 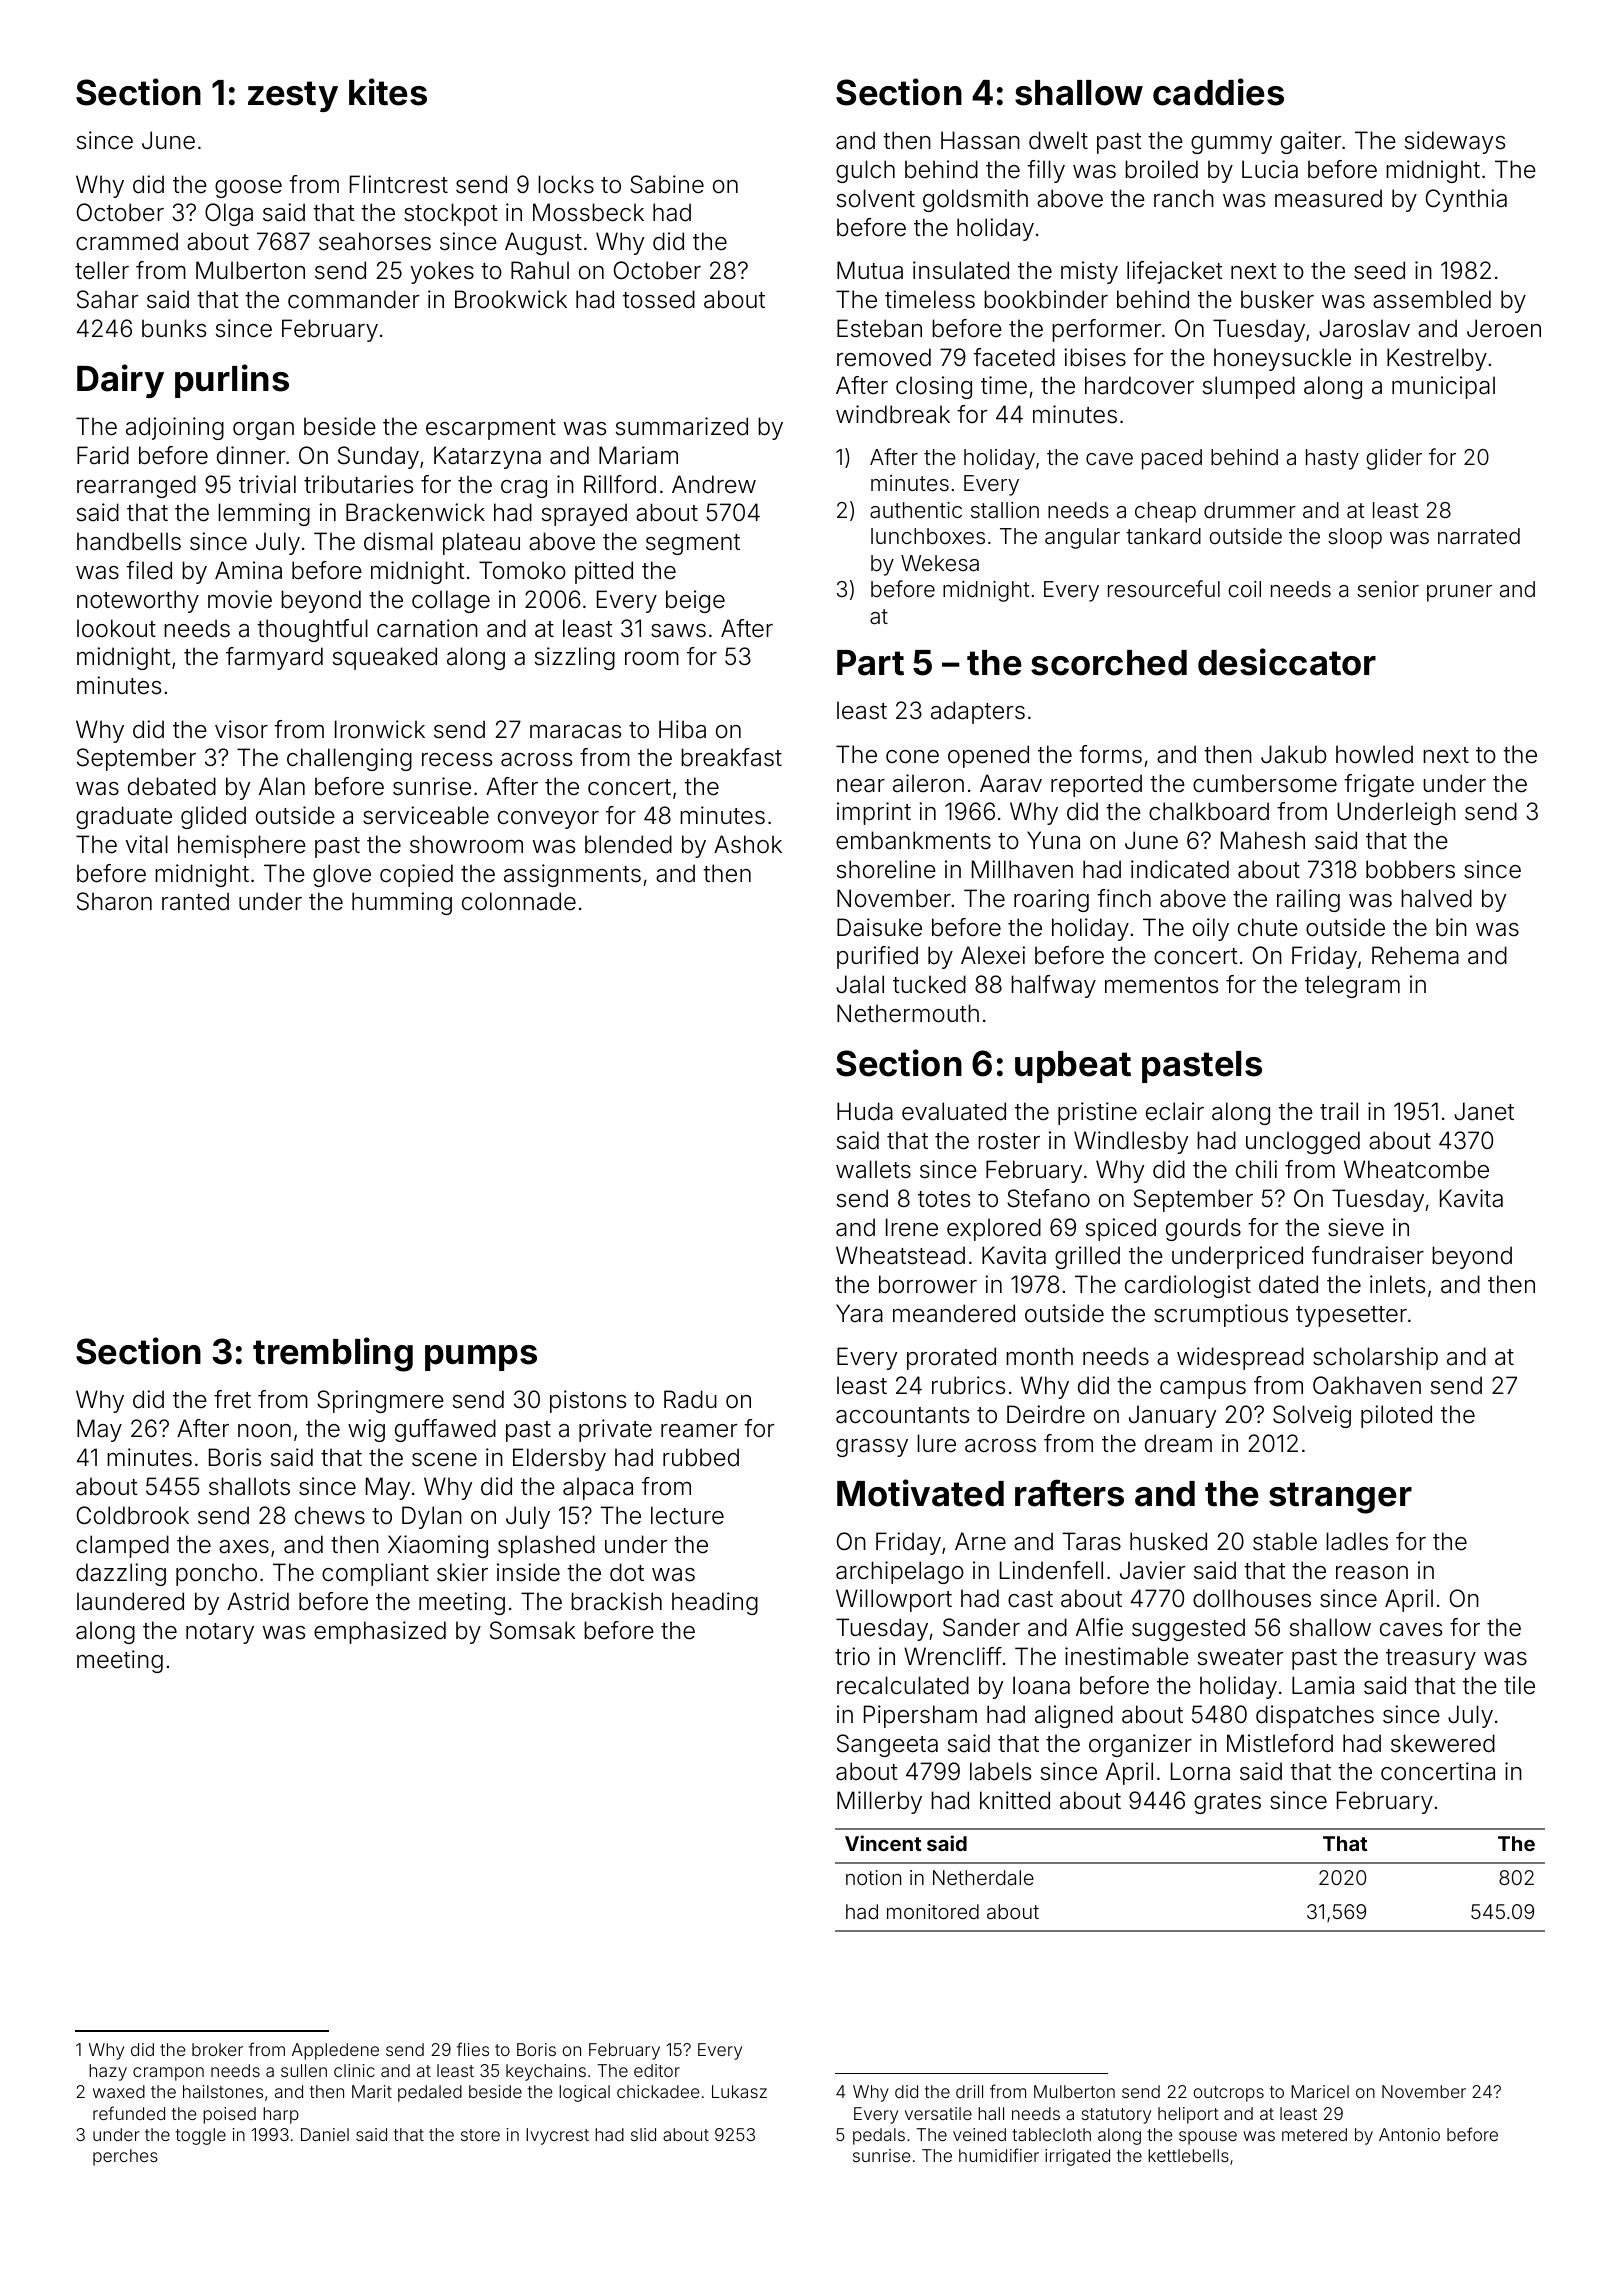 What do you see at coordinates (1479, 536) in the page?
I see `narrated` at bounding box center [1479, 536].
